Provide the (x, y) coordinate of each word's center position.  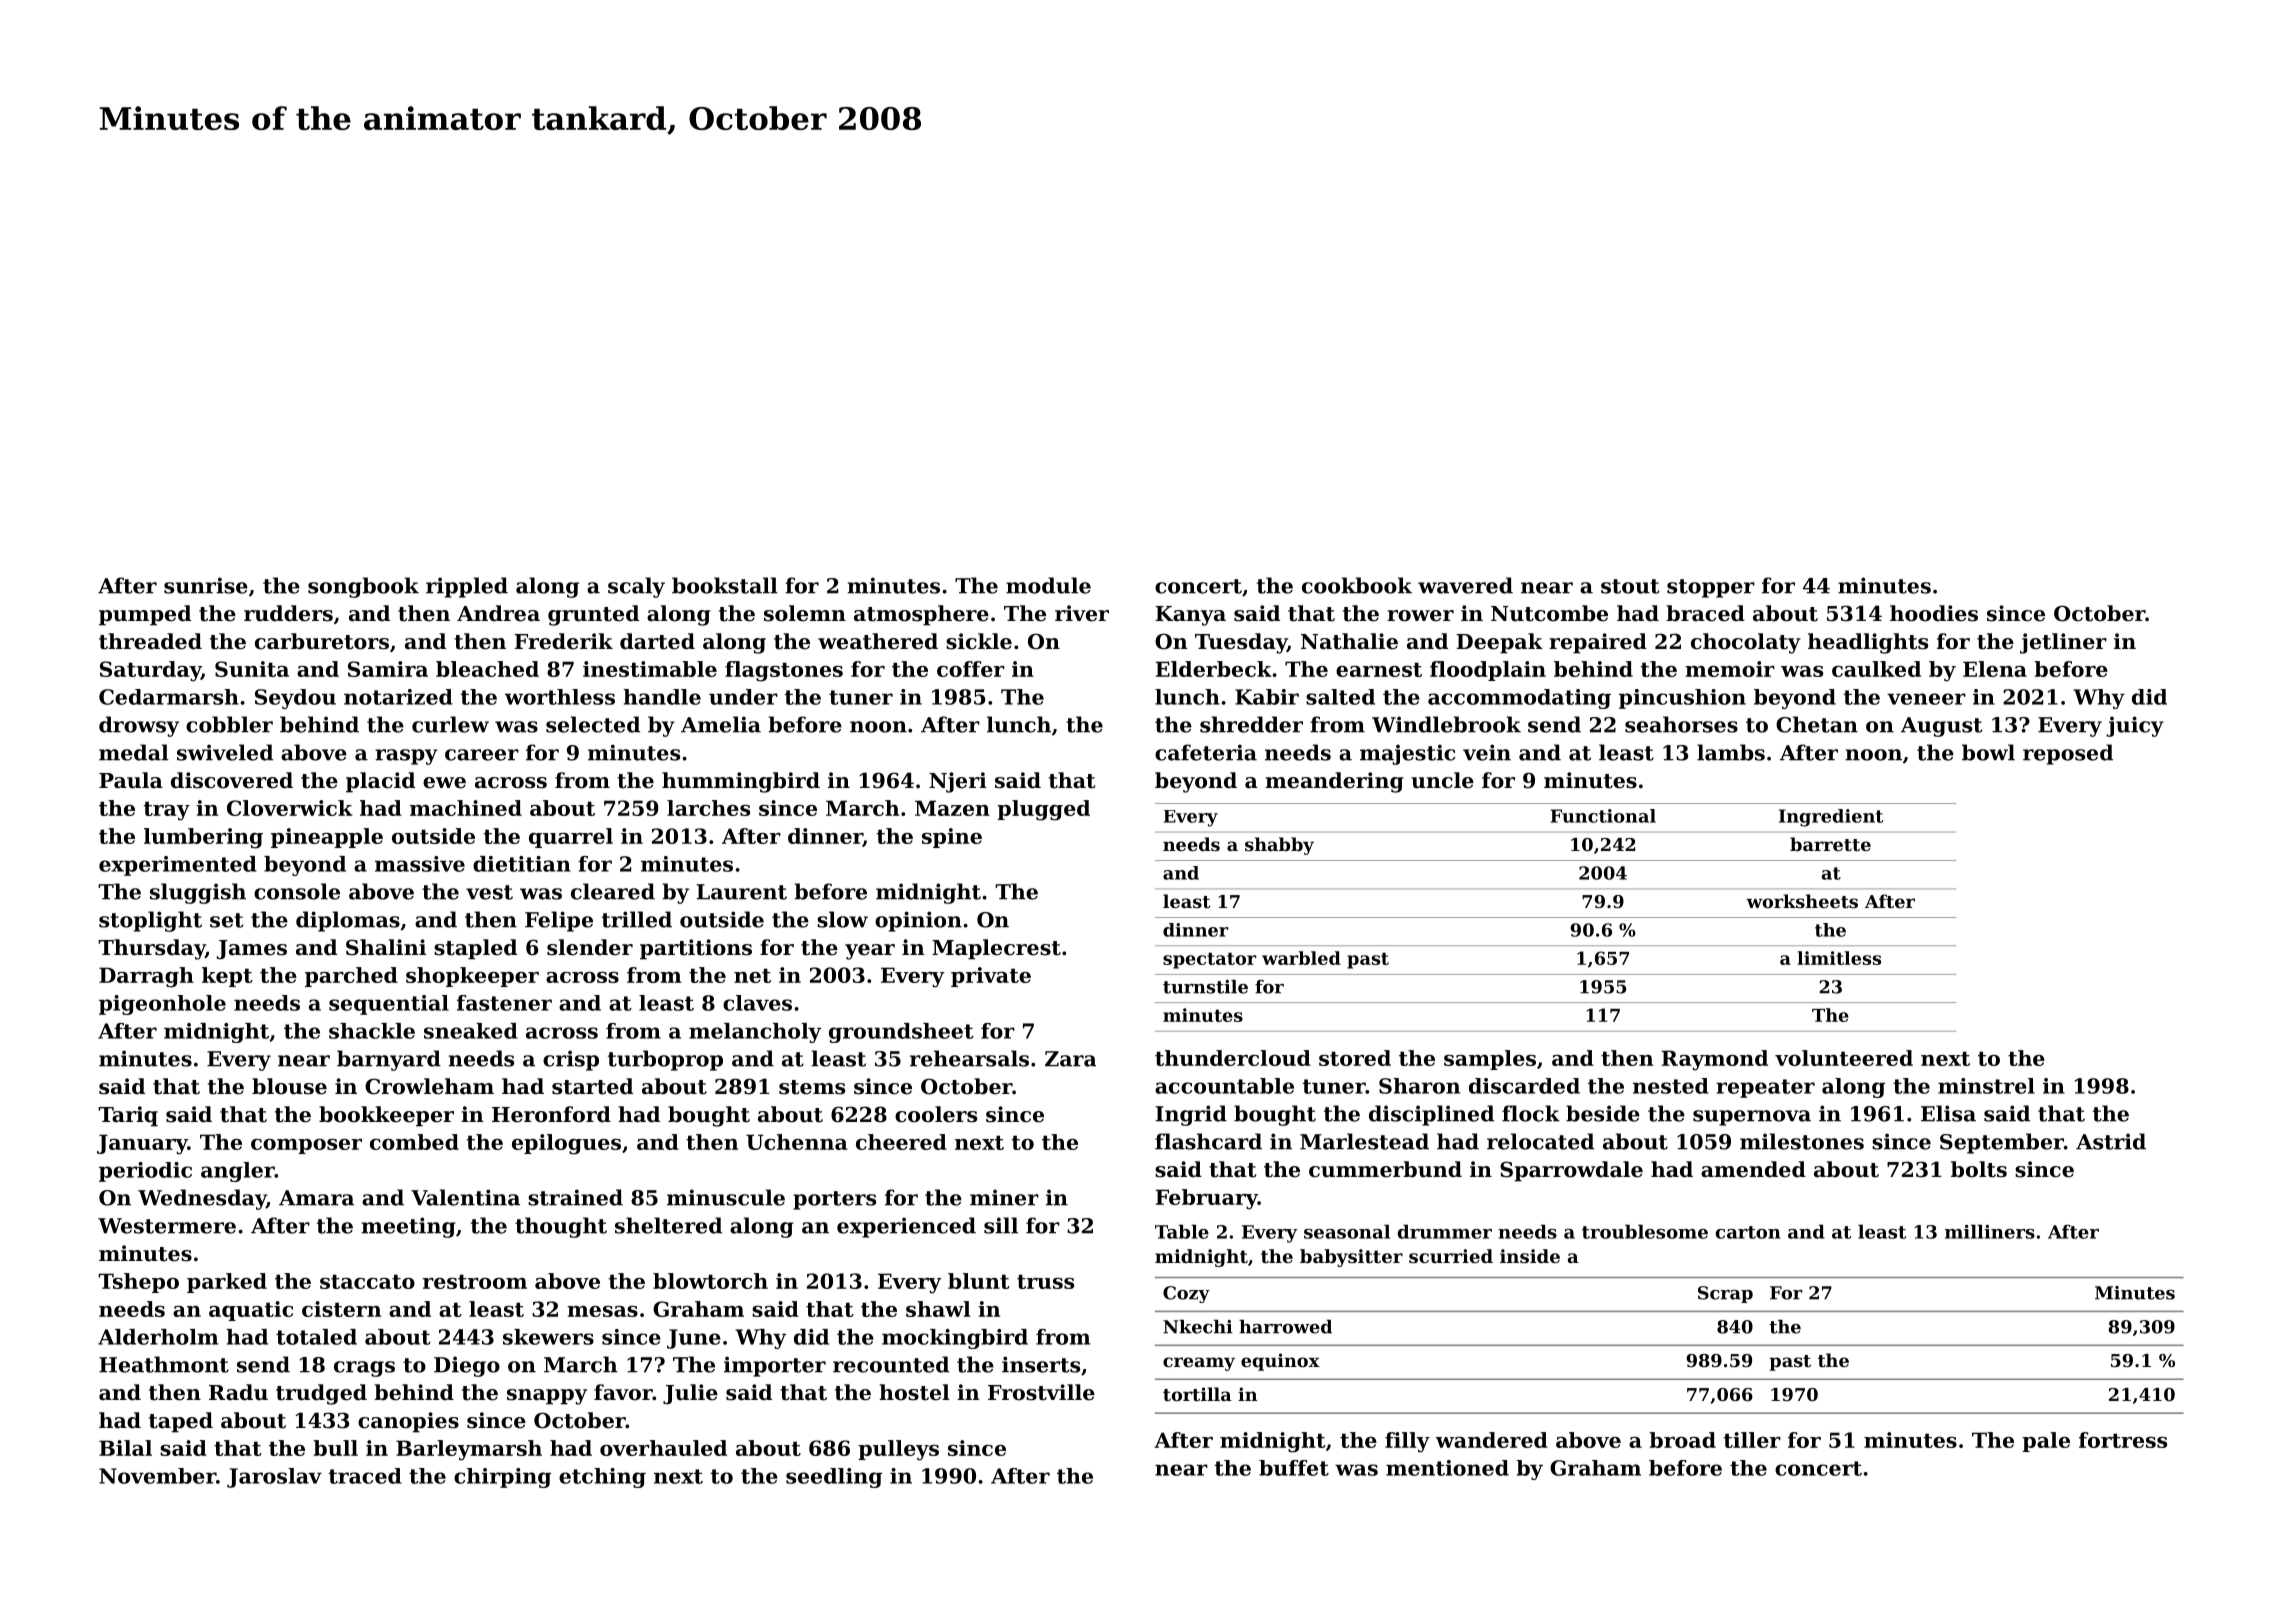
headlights (1868, 643)
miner (1004, 1197)
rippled (467, 587)
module (1048, 585)
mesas (602, 1311)
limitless (1839, 958)
